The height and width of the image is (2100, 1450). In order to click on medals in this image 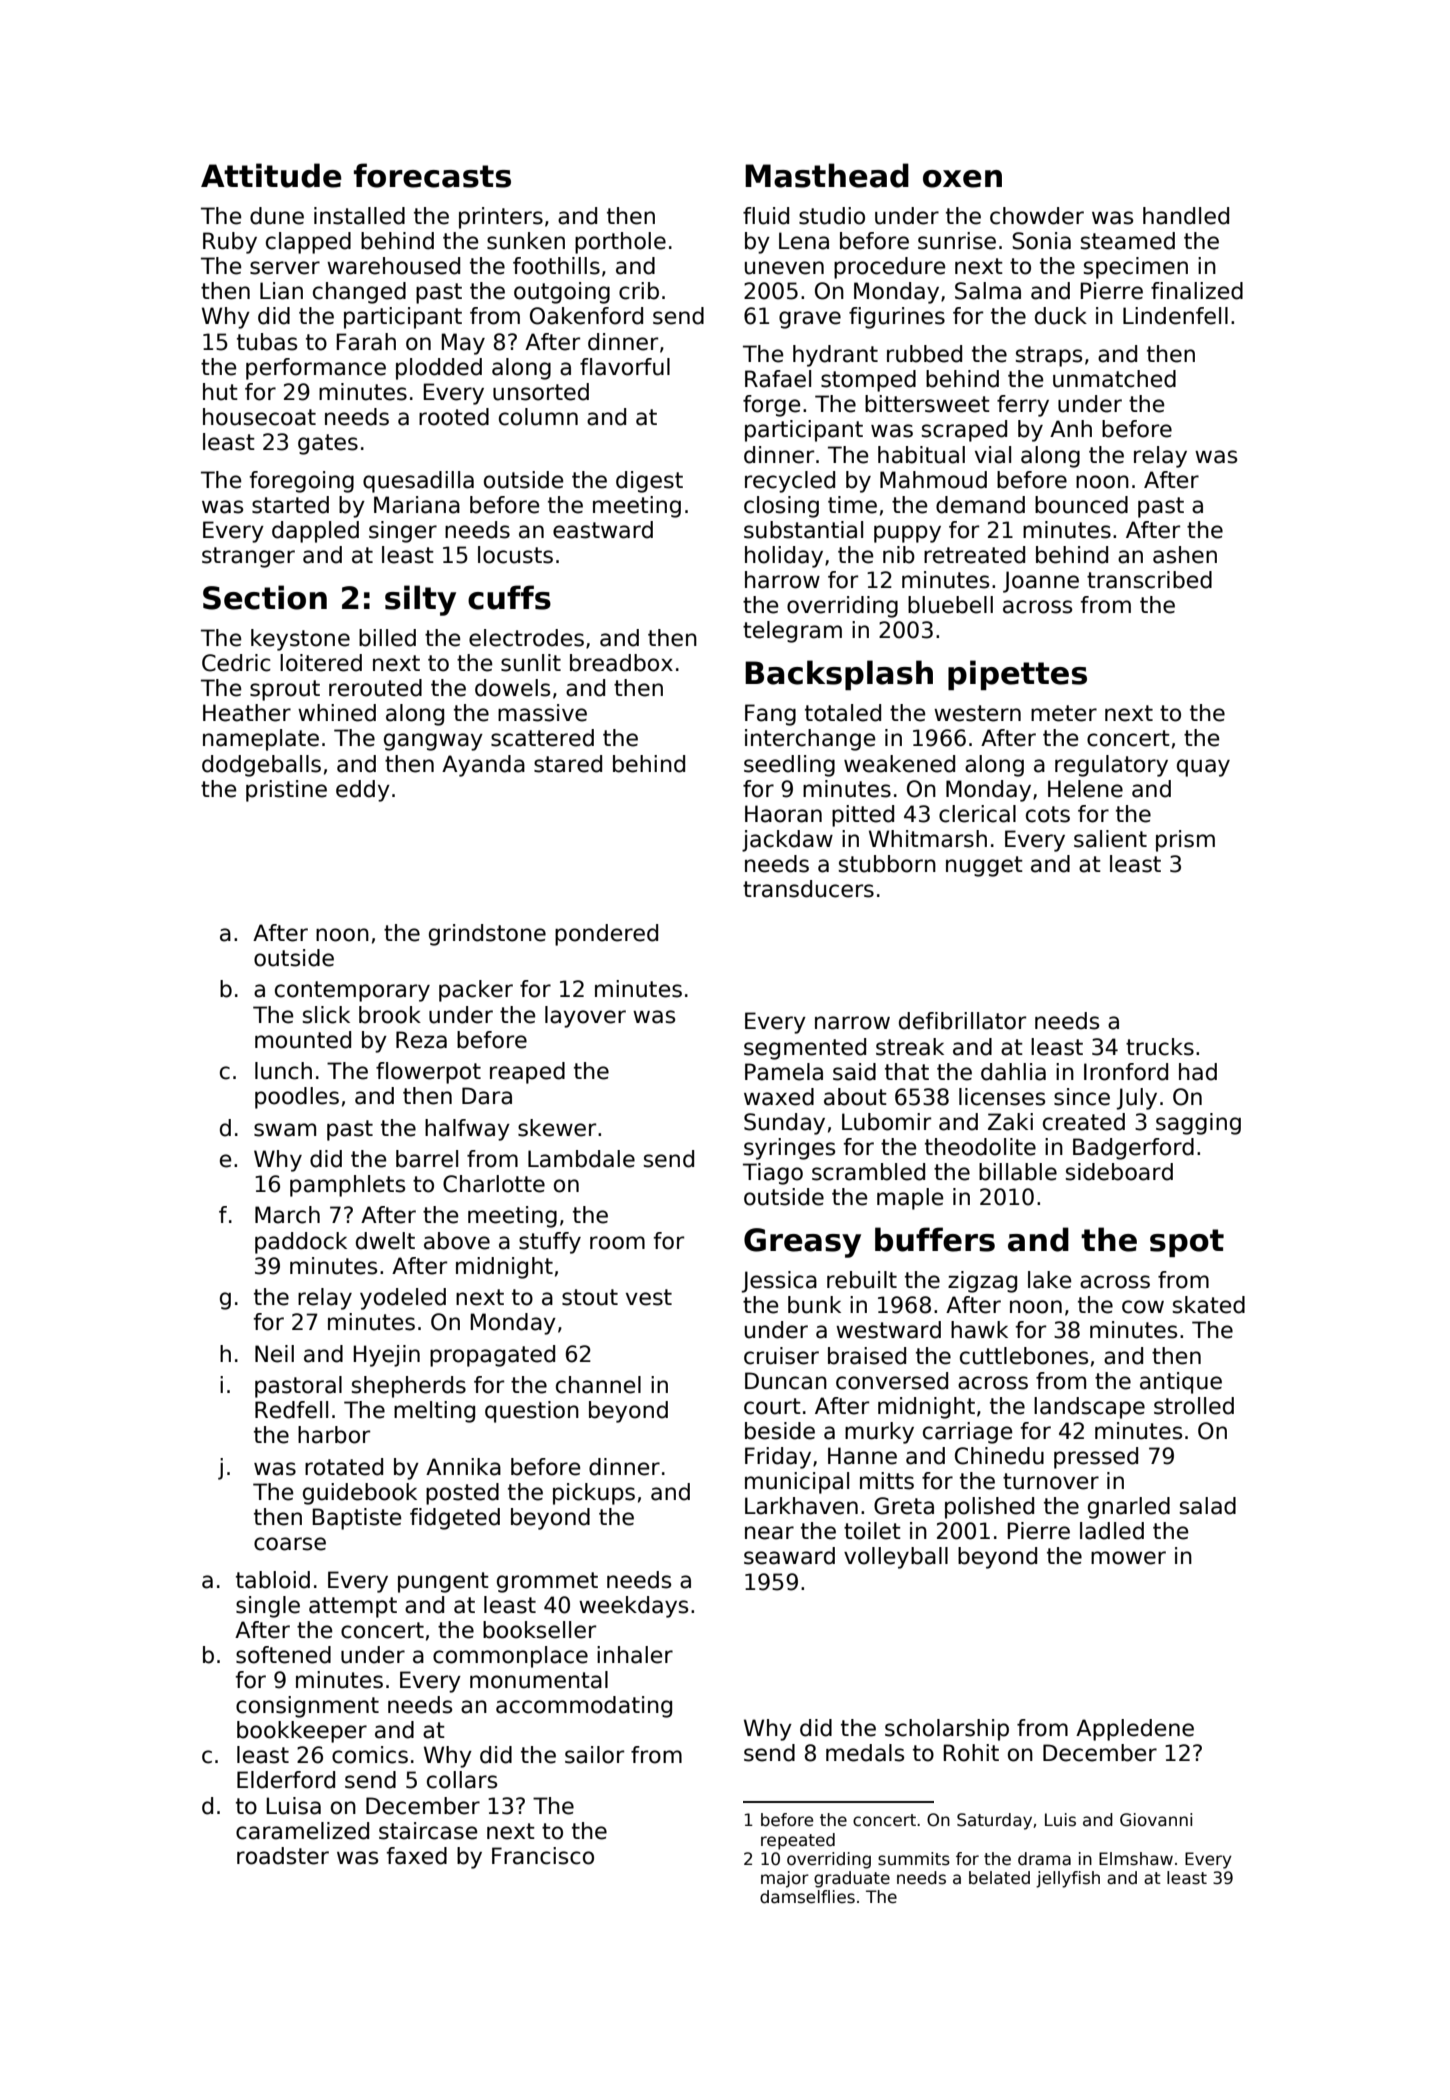, I will do `click(865, 1753)`.
